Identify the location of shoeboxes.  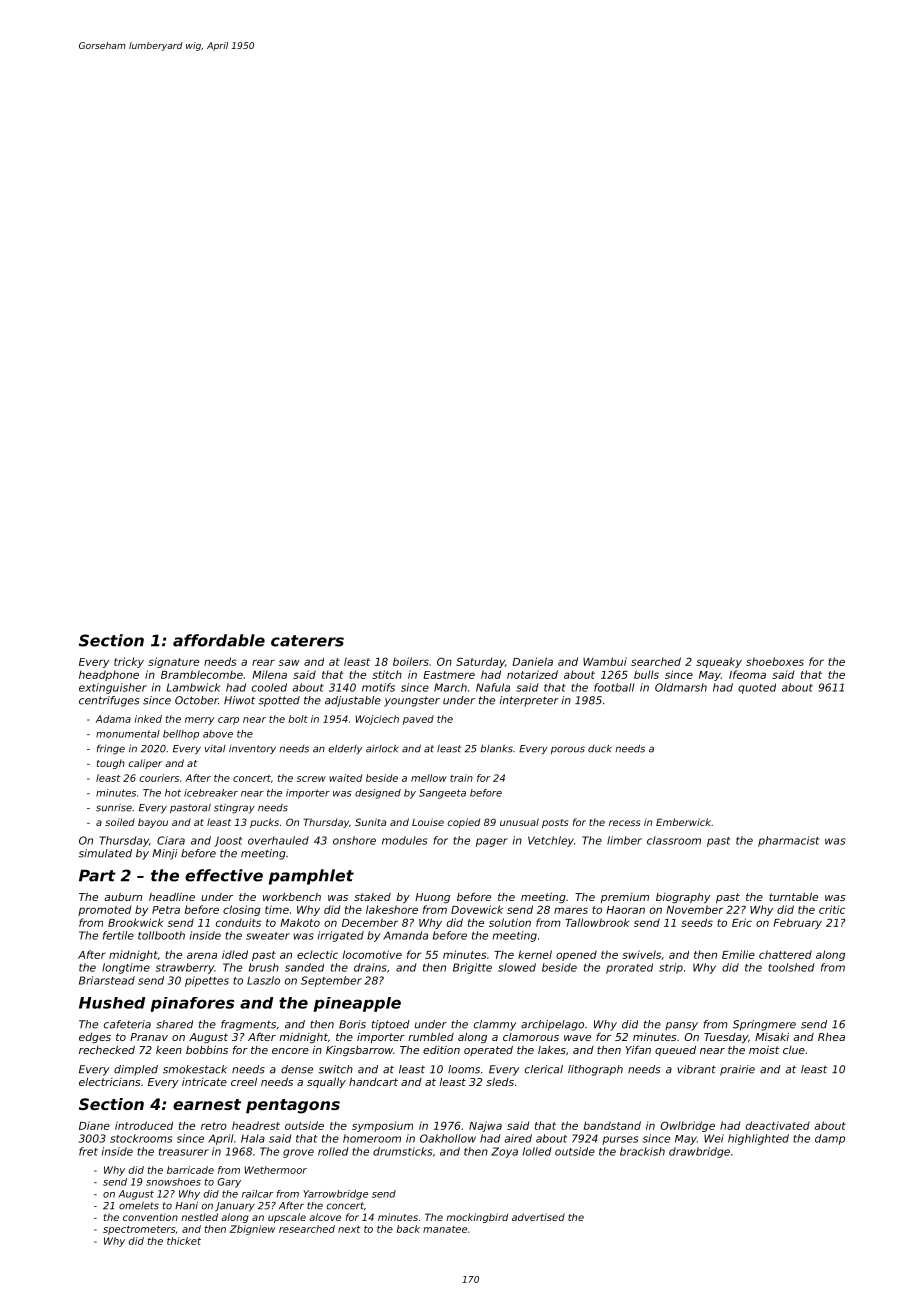
(775, 661).
